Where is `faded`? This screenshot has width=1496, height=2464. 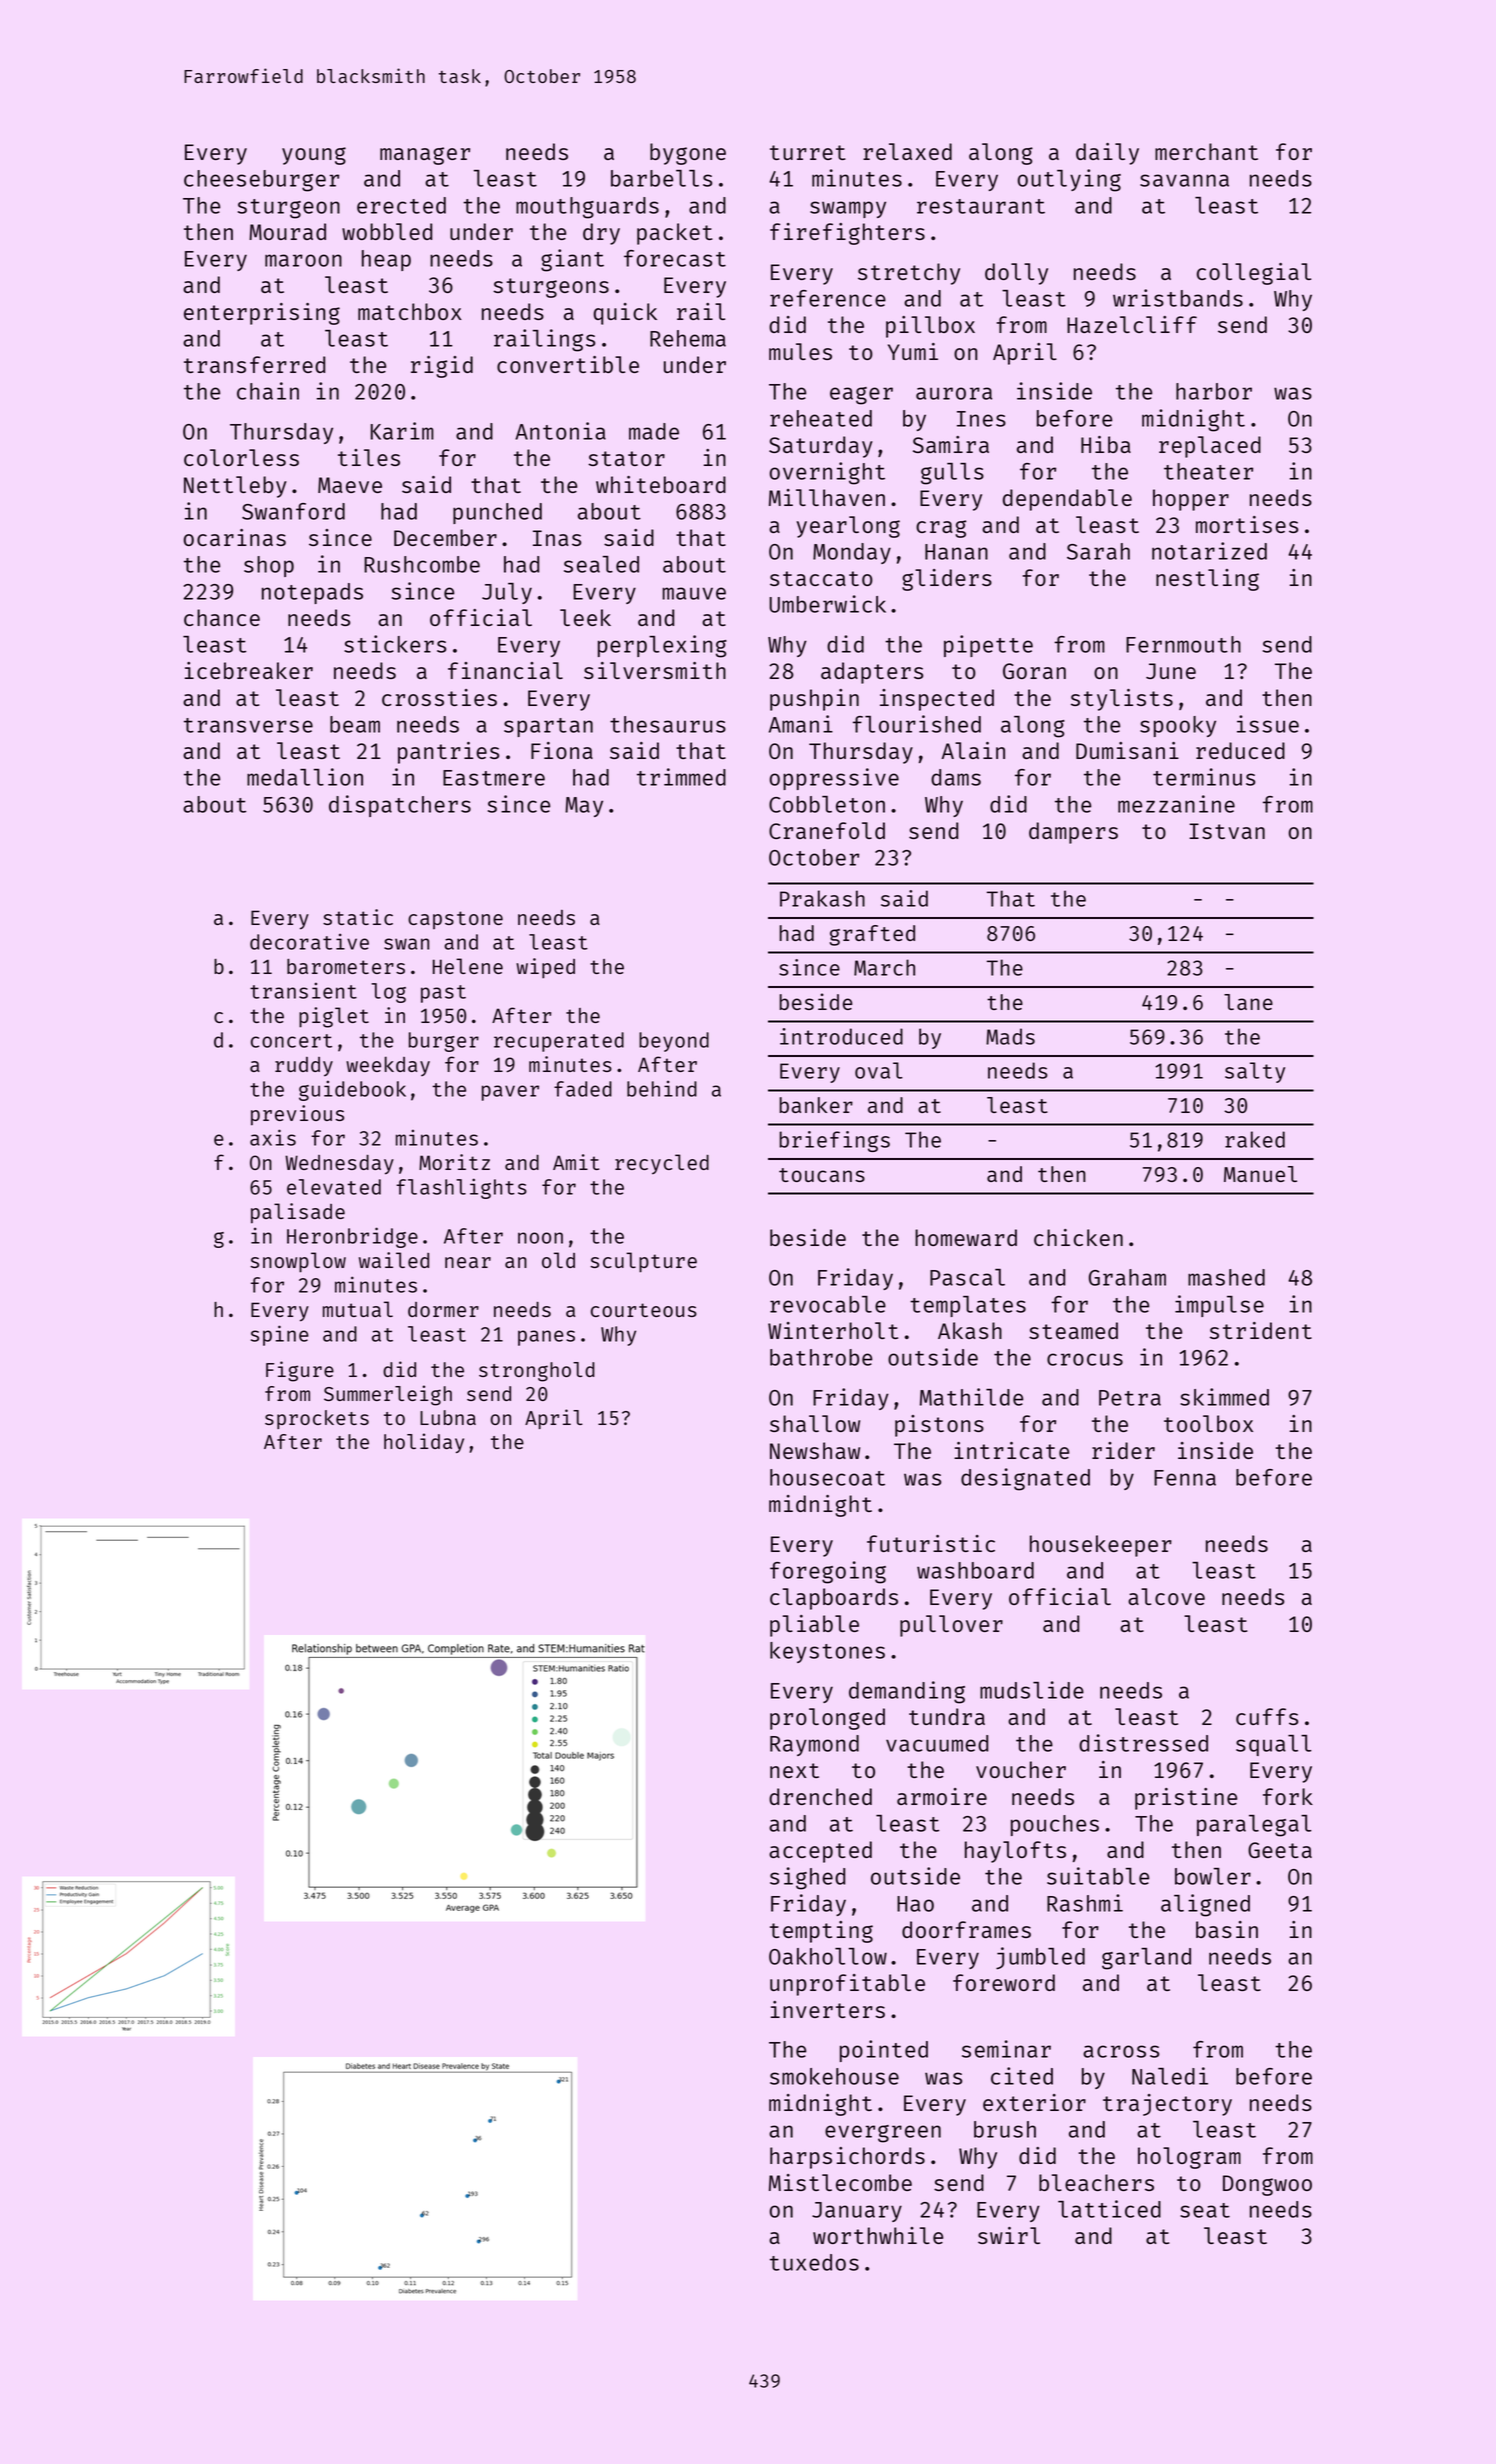
faded is located at coordinates (583, 1089).
